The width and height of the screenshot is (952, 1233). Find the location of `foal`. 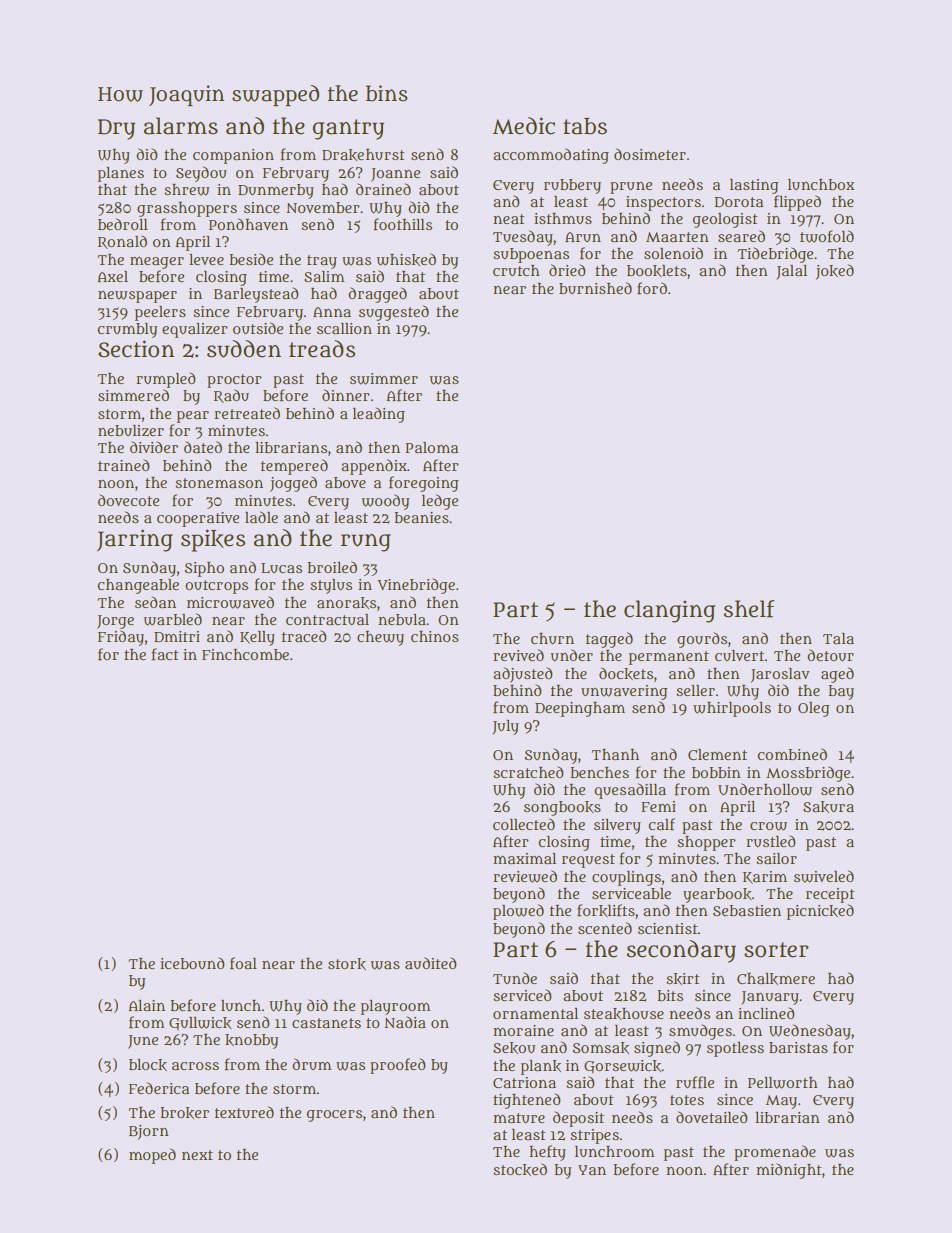

foal is located at coordinates (243, 963).
